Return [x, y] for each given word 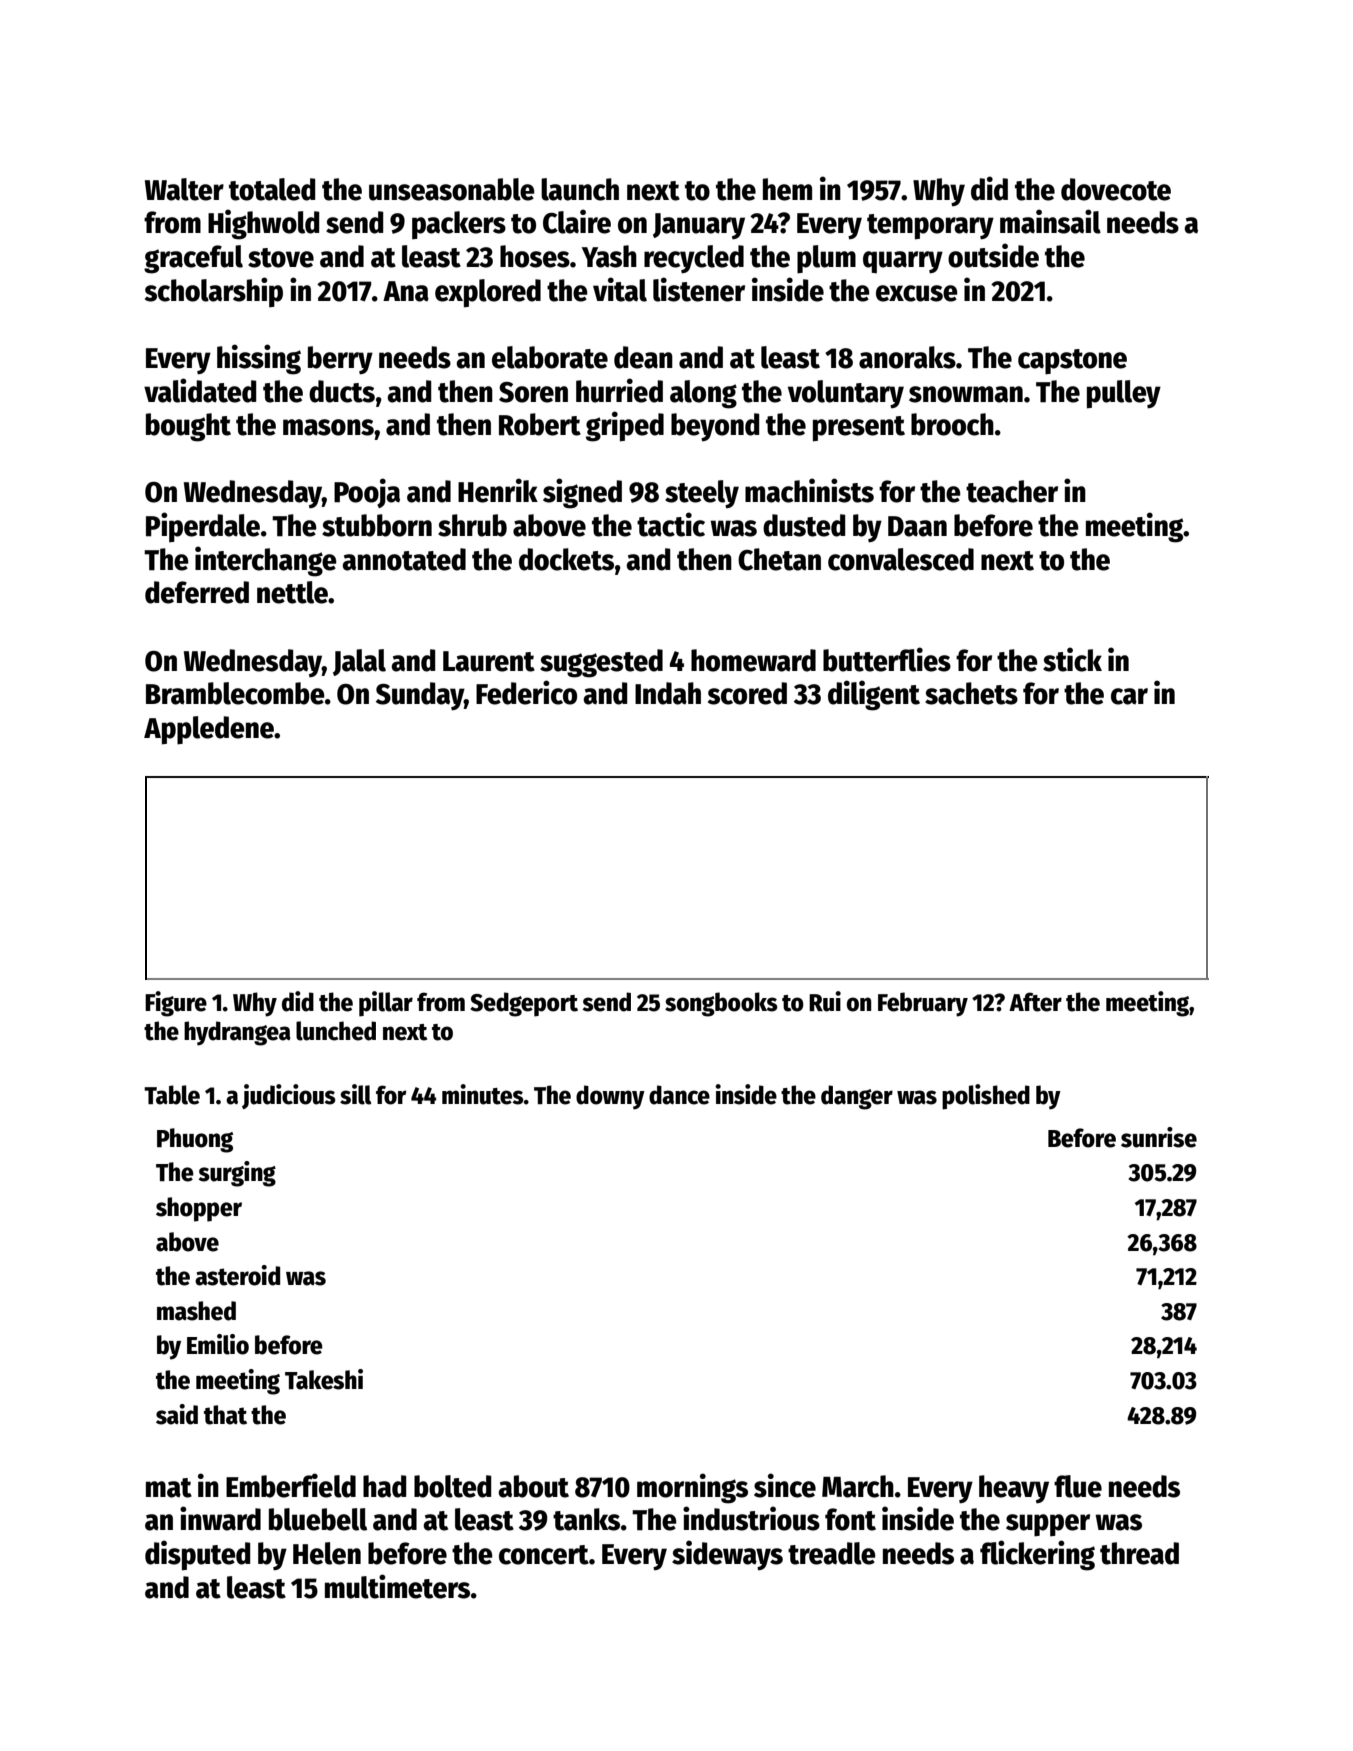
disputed [198, 1555]
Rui [825, 1001]
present [859, 429]
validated [200, 390]
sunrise [1159, 1137]
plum [826, 259]
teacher [1012, 491]
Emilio [218, 1344]
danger [857, 1097]
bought [188, 427]
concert [544, 1555]
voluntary [846, 394]
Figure [176, 1004]
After [1035, 1002]
